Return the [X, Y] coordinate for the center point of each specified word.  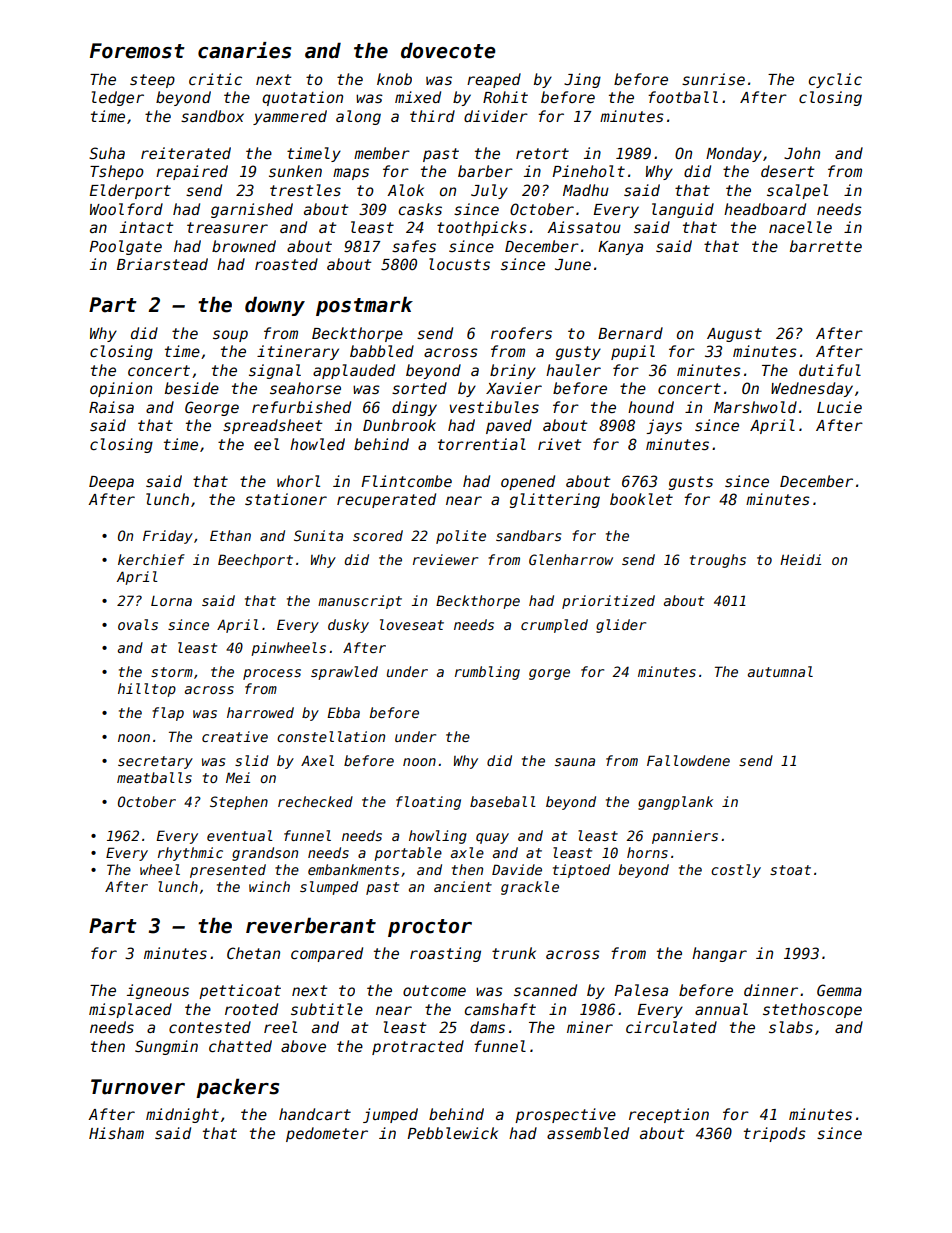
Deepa [111, 483]
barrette [826, 246]
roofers [521, 333]
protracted [418, 1047]
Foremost [137, 51]
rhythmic [190, 854]
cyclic [835, 80]
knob [394, 79]
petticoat [240, 991]
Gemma [839, 990]
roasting [445, 954]
